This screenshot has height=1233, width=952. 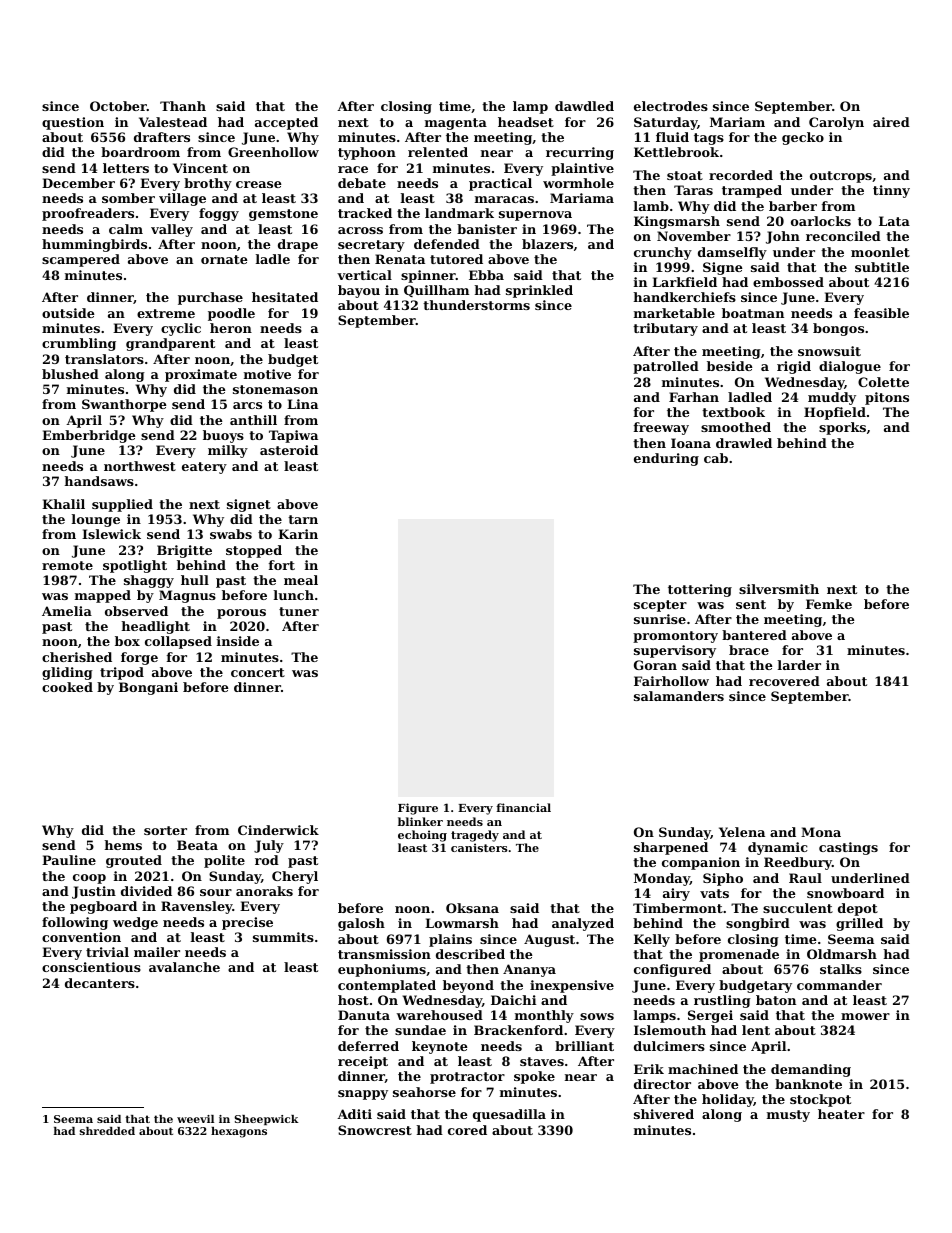 What do you see at coordinates (666, 367) in the screenshot?
I see `patrolled` at bounding box center [666, 367].
